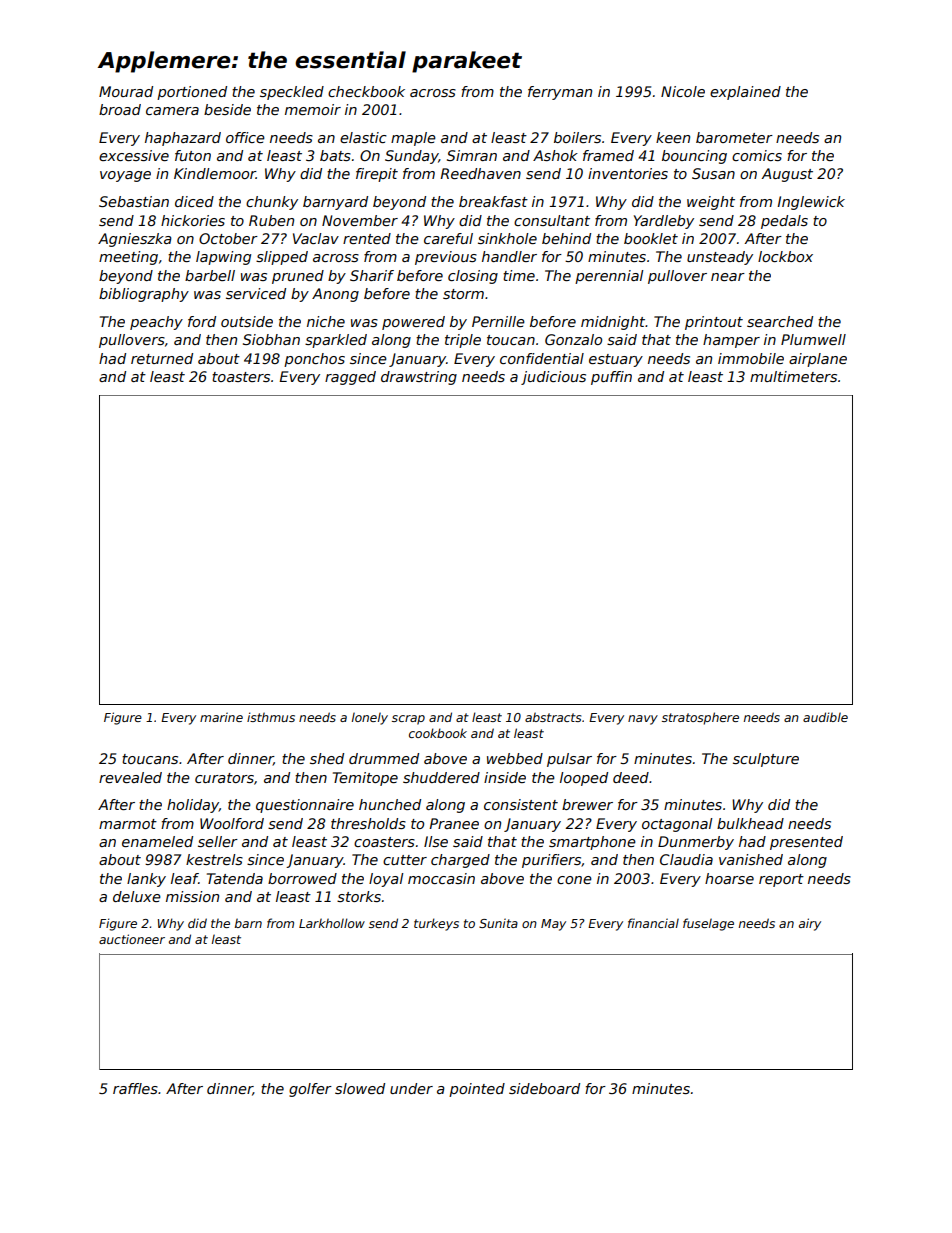 This document has height=1233, width=952. I want to click on bibliography, so click(144, 295).
